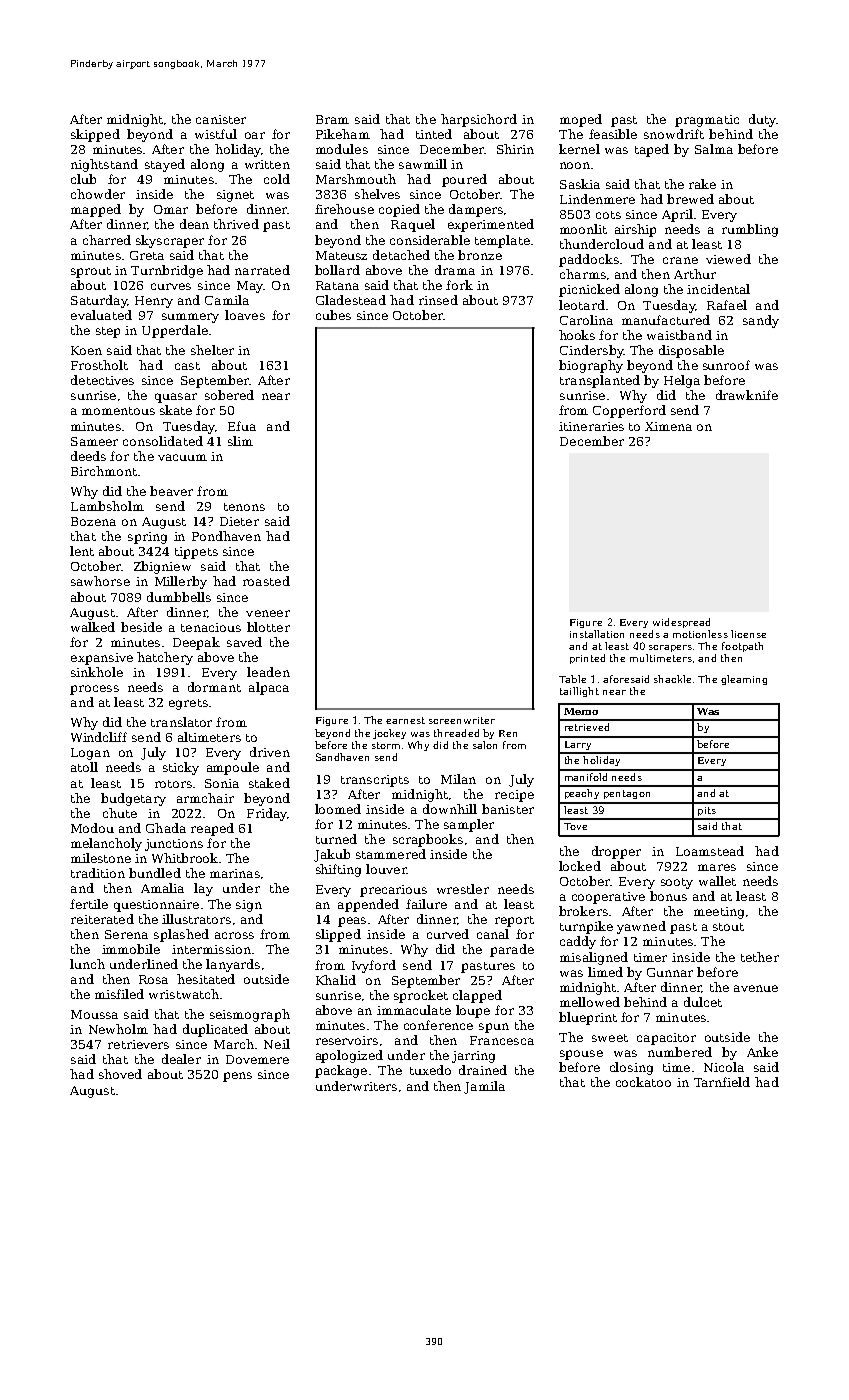  What do you see at coordinates (668, 426) in the document?
I see `Ximena` at bounding box center [668, 426].
